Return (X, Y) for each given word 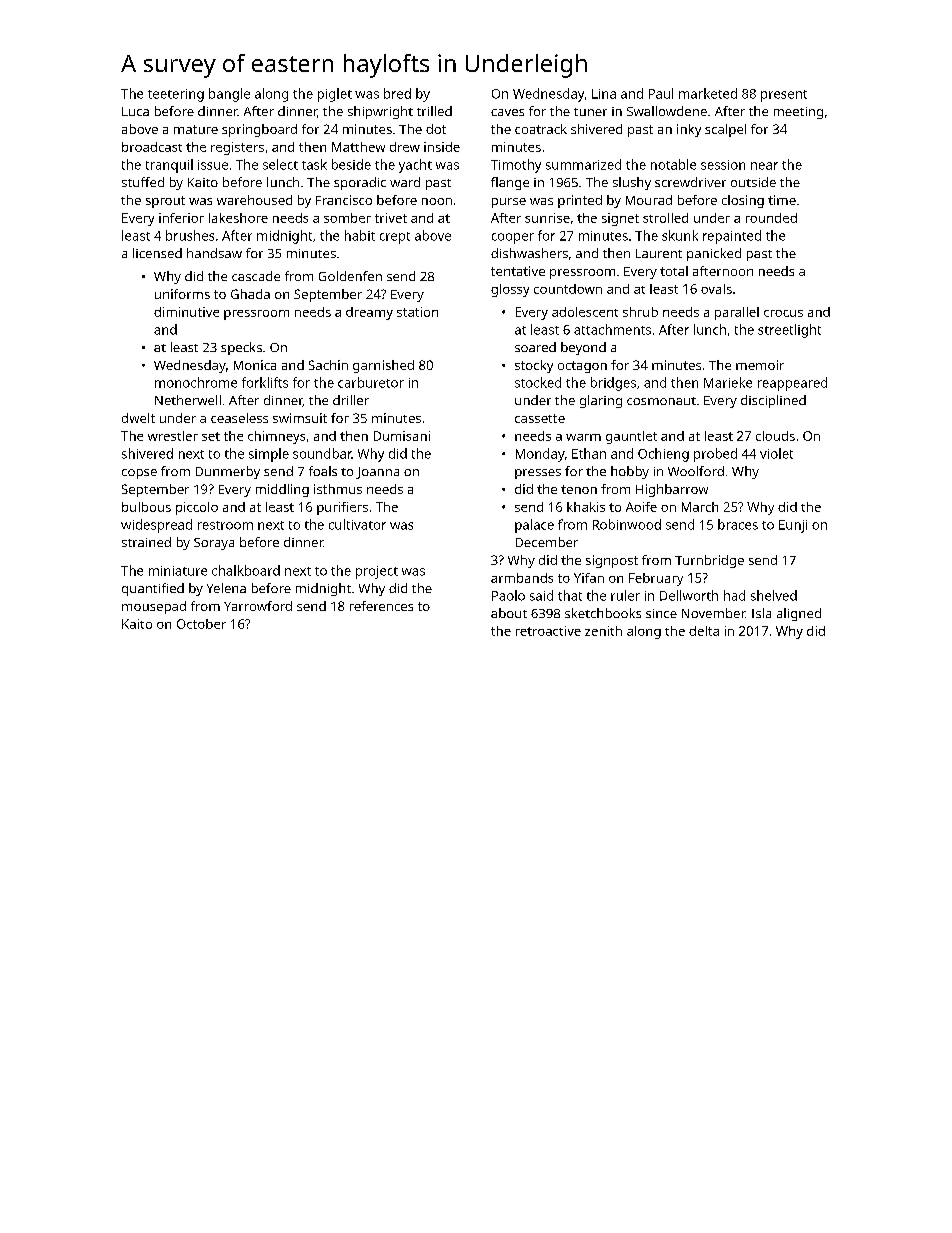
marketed (708, 93)
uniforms (182, 294)
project (377, 572)
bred (397, 93)
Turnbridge (709, 561)
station (417, 312)
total (674, 271)
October (201, 624)
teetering (176, 95)
